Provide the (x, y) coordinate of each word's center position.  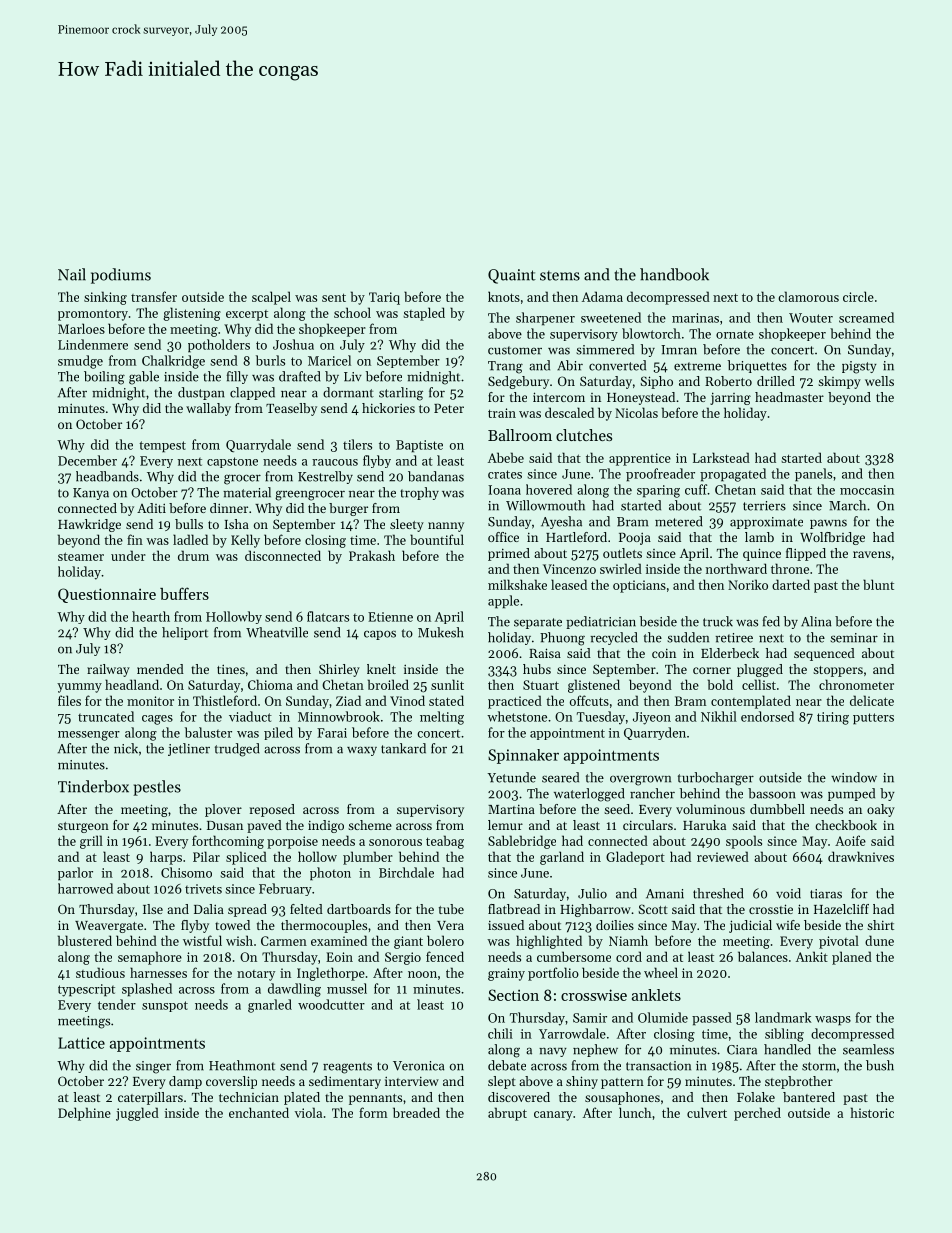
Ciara (742, 1050)
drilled (776, 381)
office (503, 537)
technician (249, 1097)
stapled (424, 314)
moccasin (867, 490)
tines (231, 669)
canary (553, 1116)
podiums (121, 276)
